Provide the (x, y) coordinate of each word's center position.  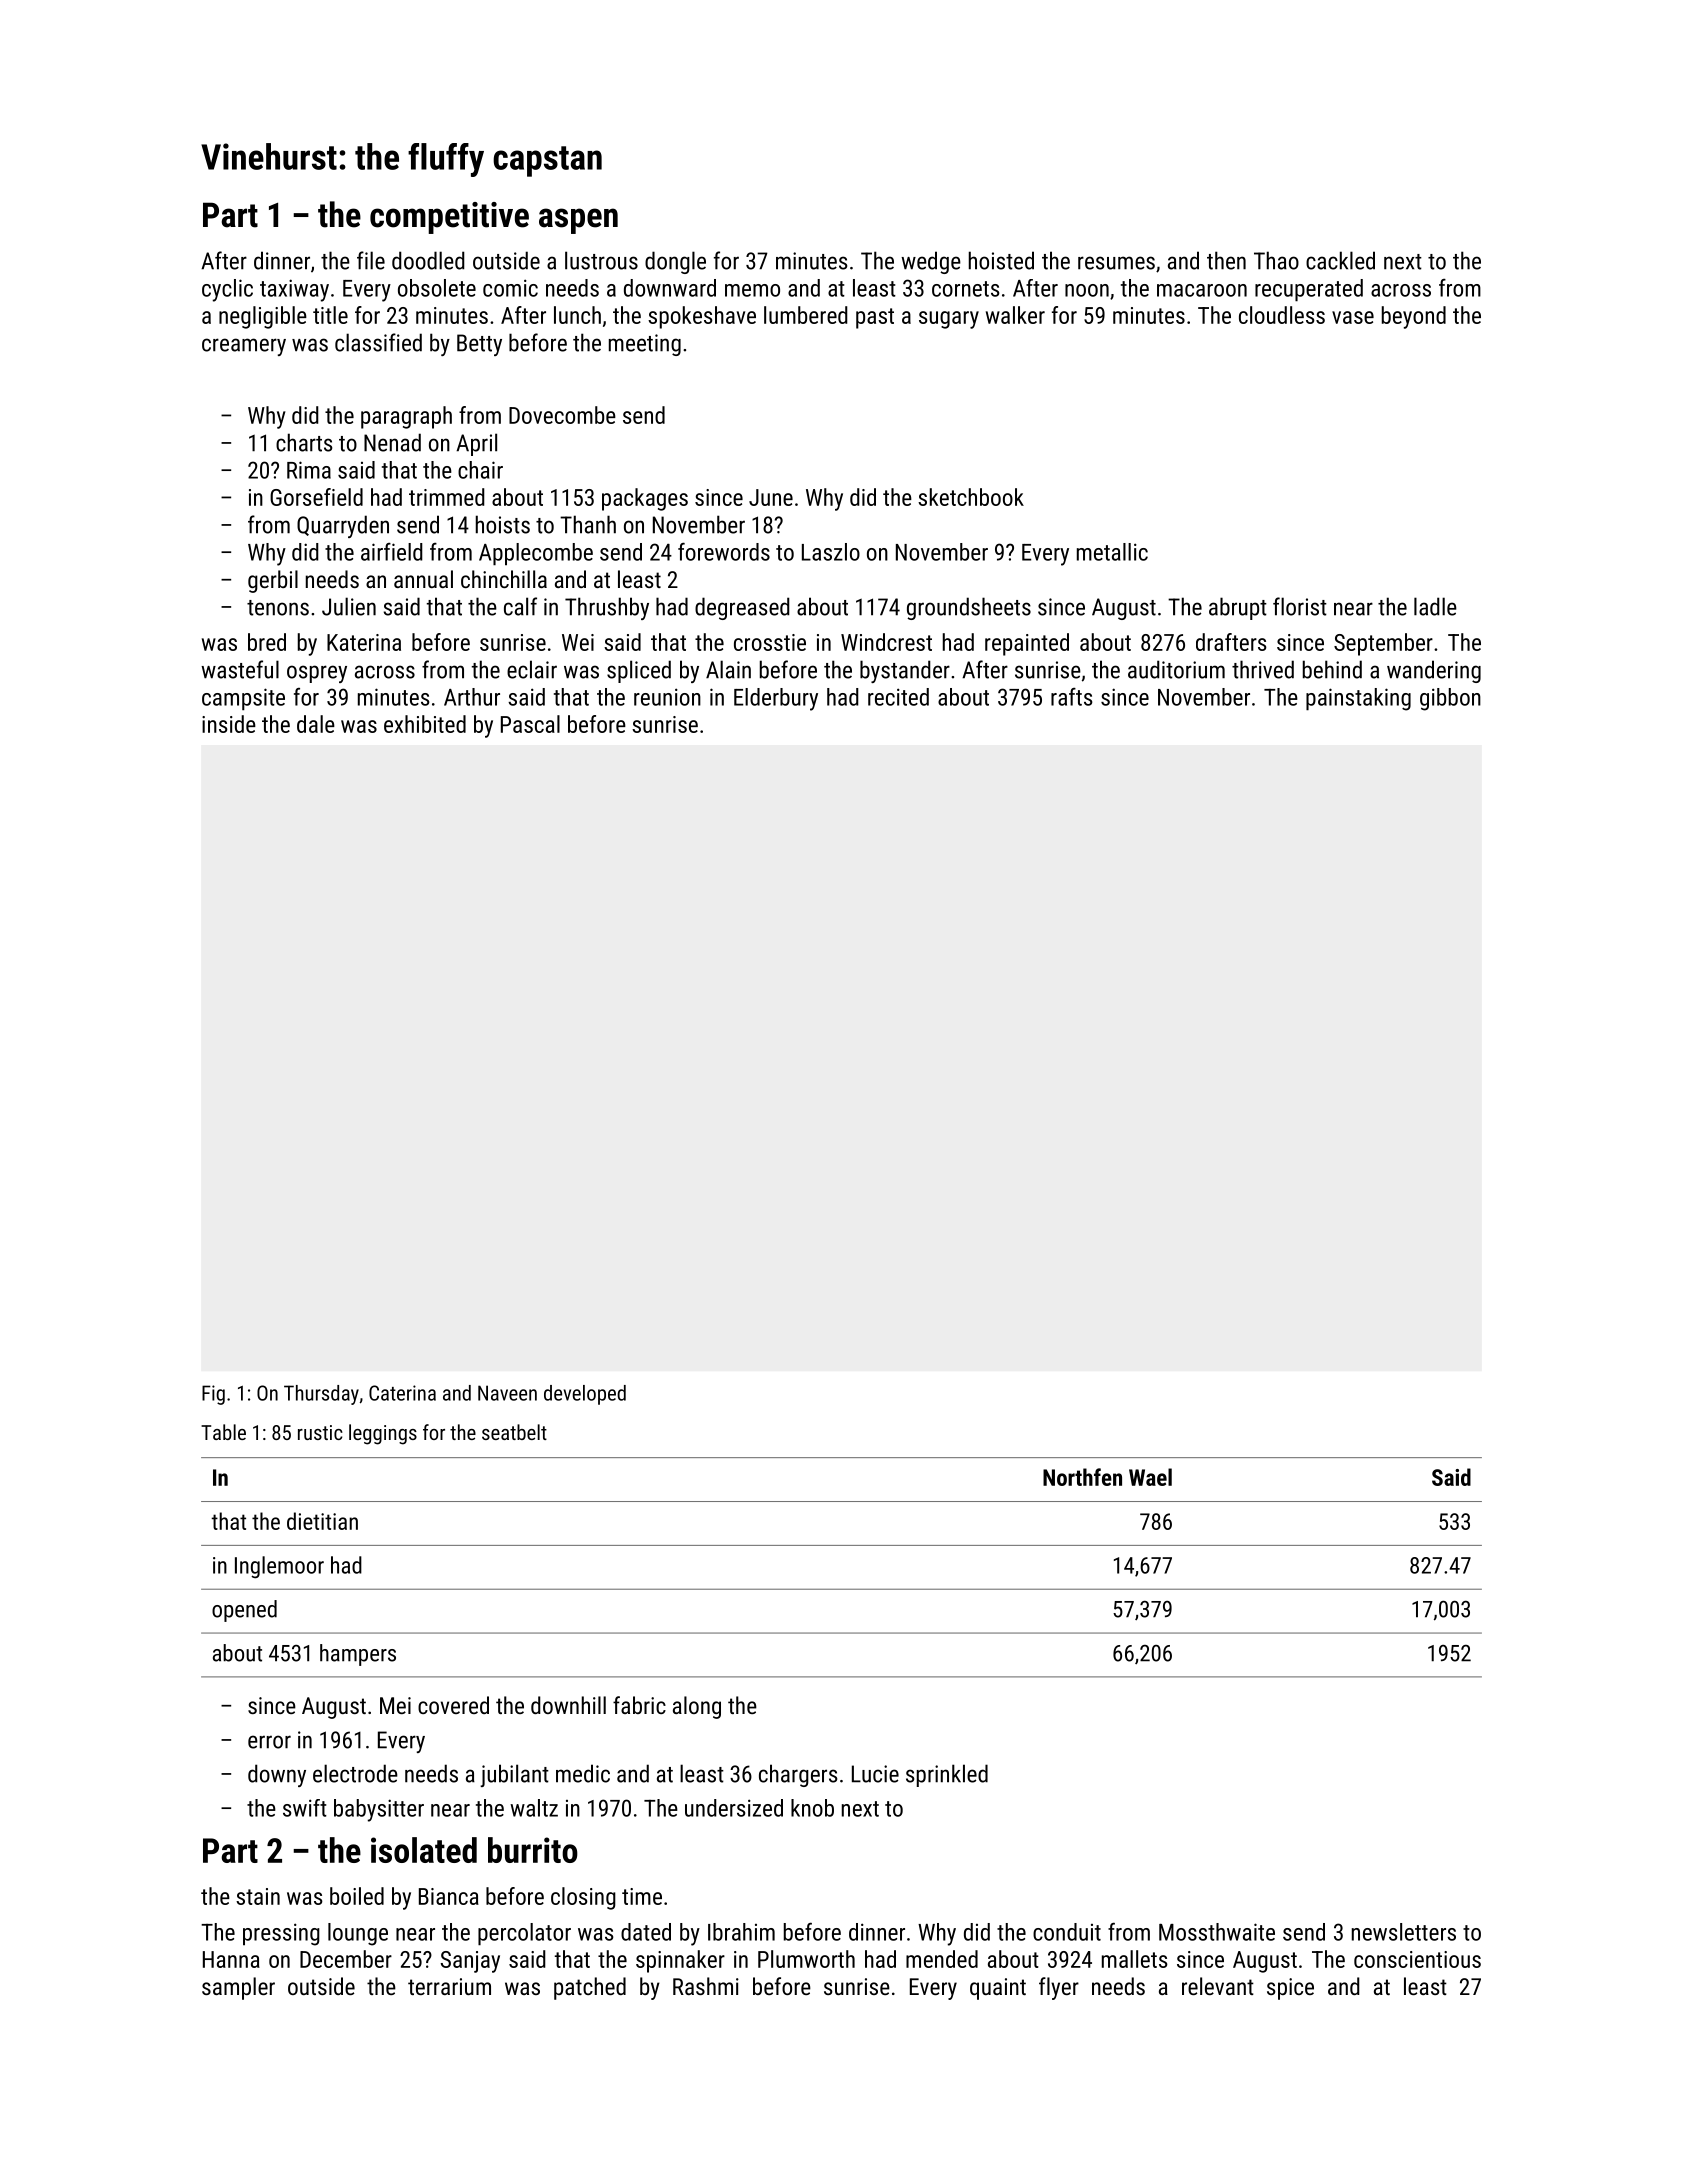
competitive (449, 218)
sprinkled (947, 1775)
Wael (1150, 1477)
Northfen (1082, 1477)
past (875, 318)
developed (585, 1395)
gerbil (273, 581)
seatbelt (514, 1432)
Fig (213, 1395)
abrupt (1238, 608)
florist (1300, 606)
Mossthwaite (1217, 1932)
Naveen (507, 1393)
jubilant (514, 1775)
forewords (724, 551)
